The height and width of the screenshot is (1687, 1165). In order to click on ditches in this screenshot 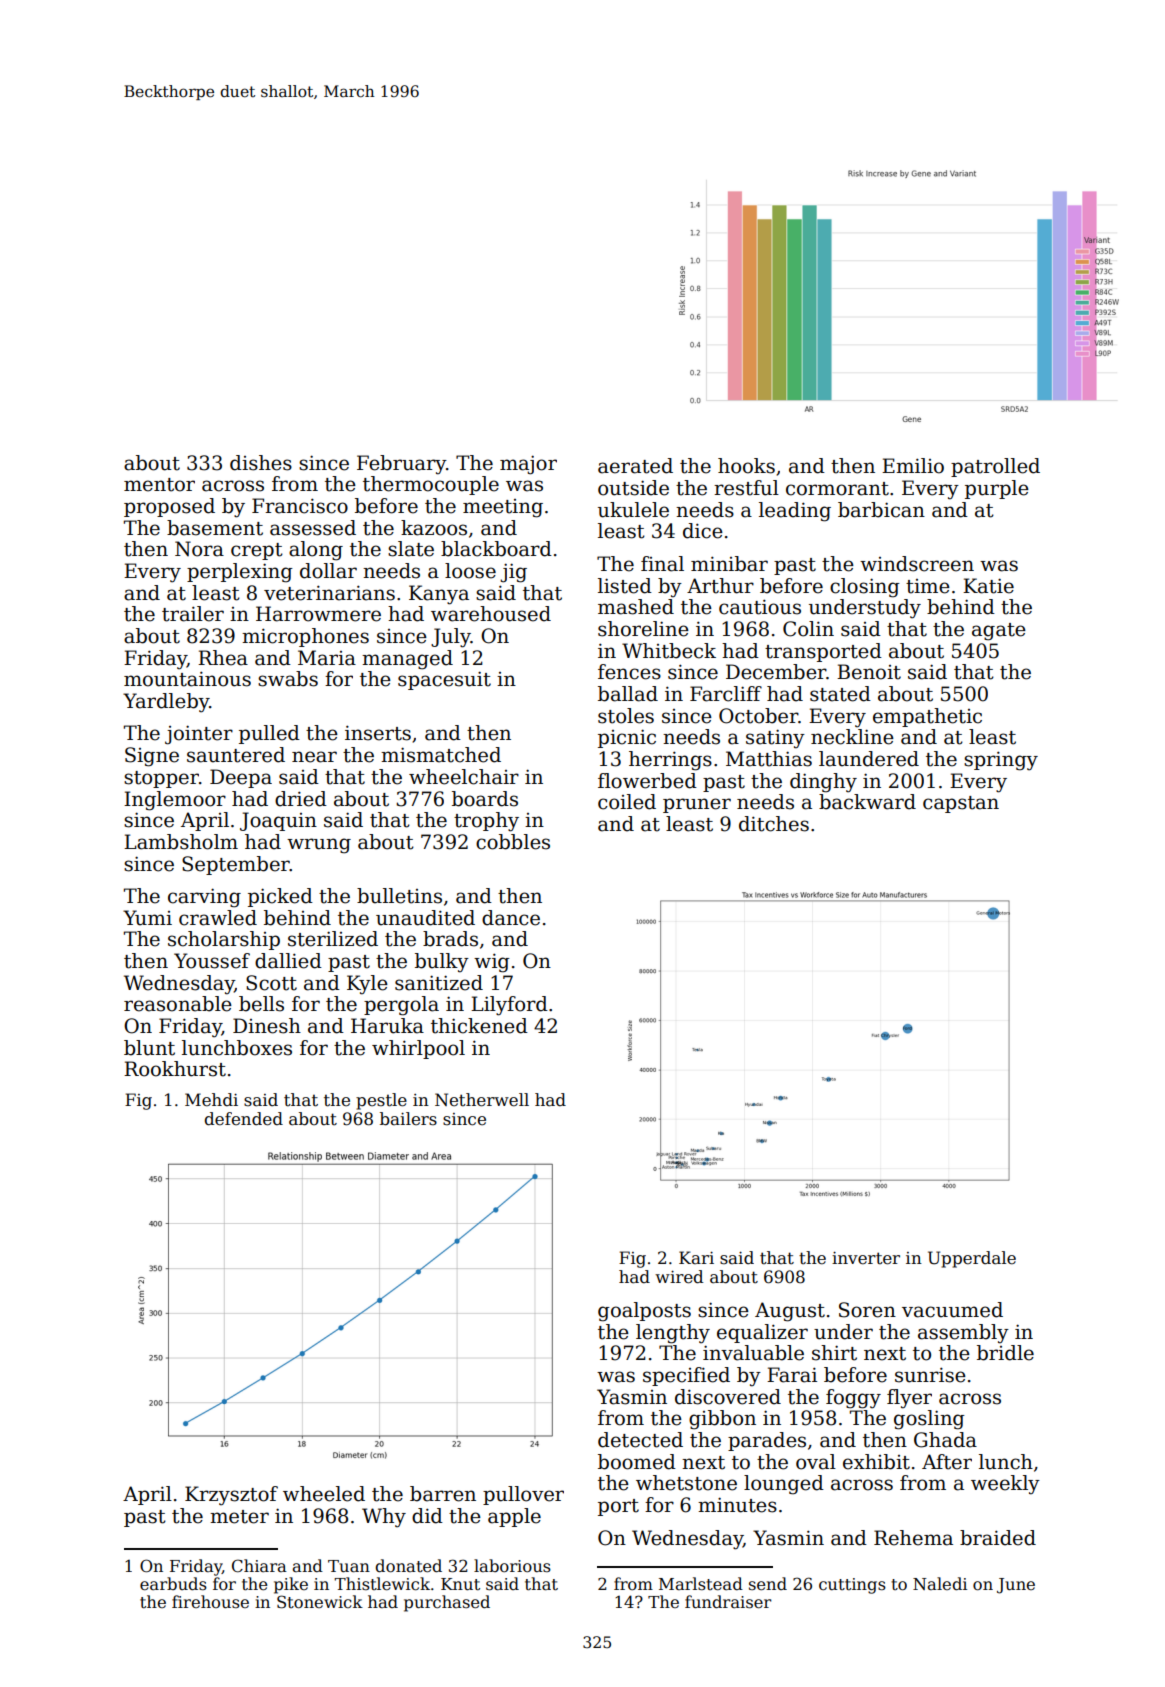, I will do `click(774, 824)`.
